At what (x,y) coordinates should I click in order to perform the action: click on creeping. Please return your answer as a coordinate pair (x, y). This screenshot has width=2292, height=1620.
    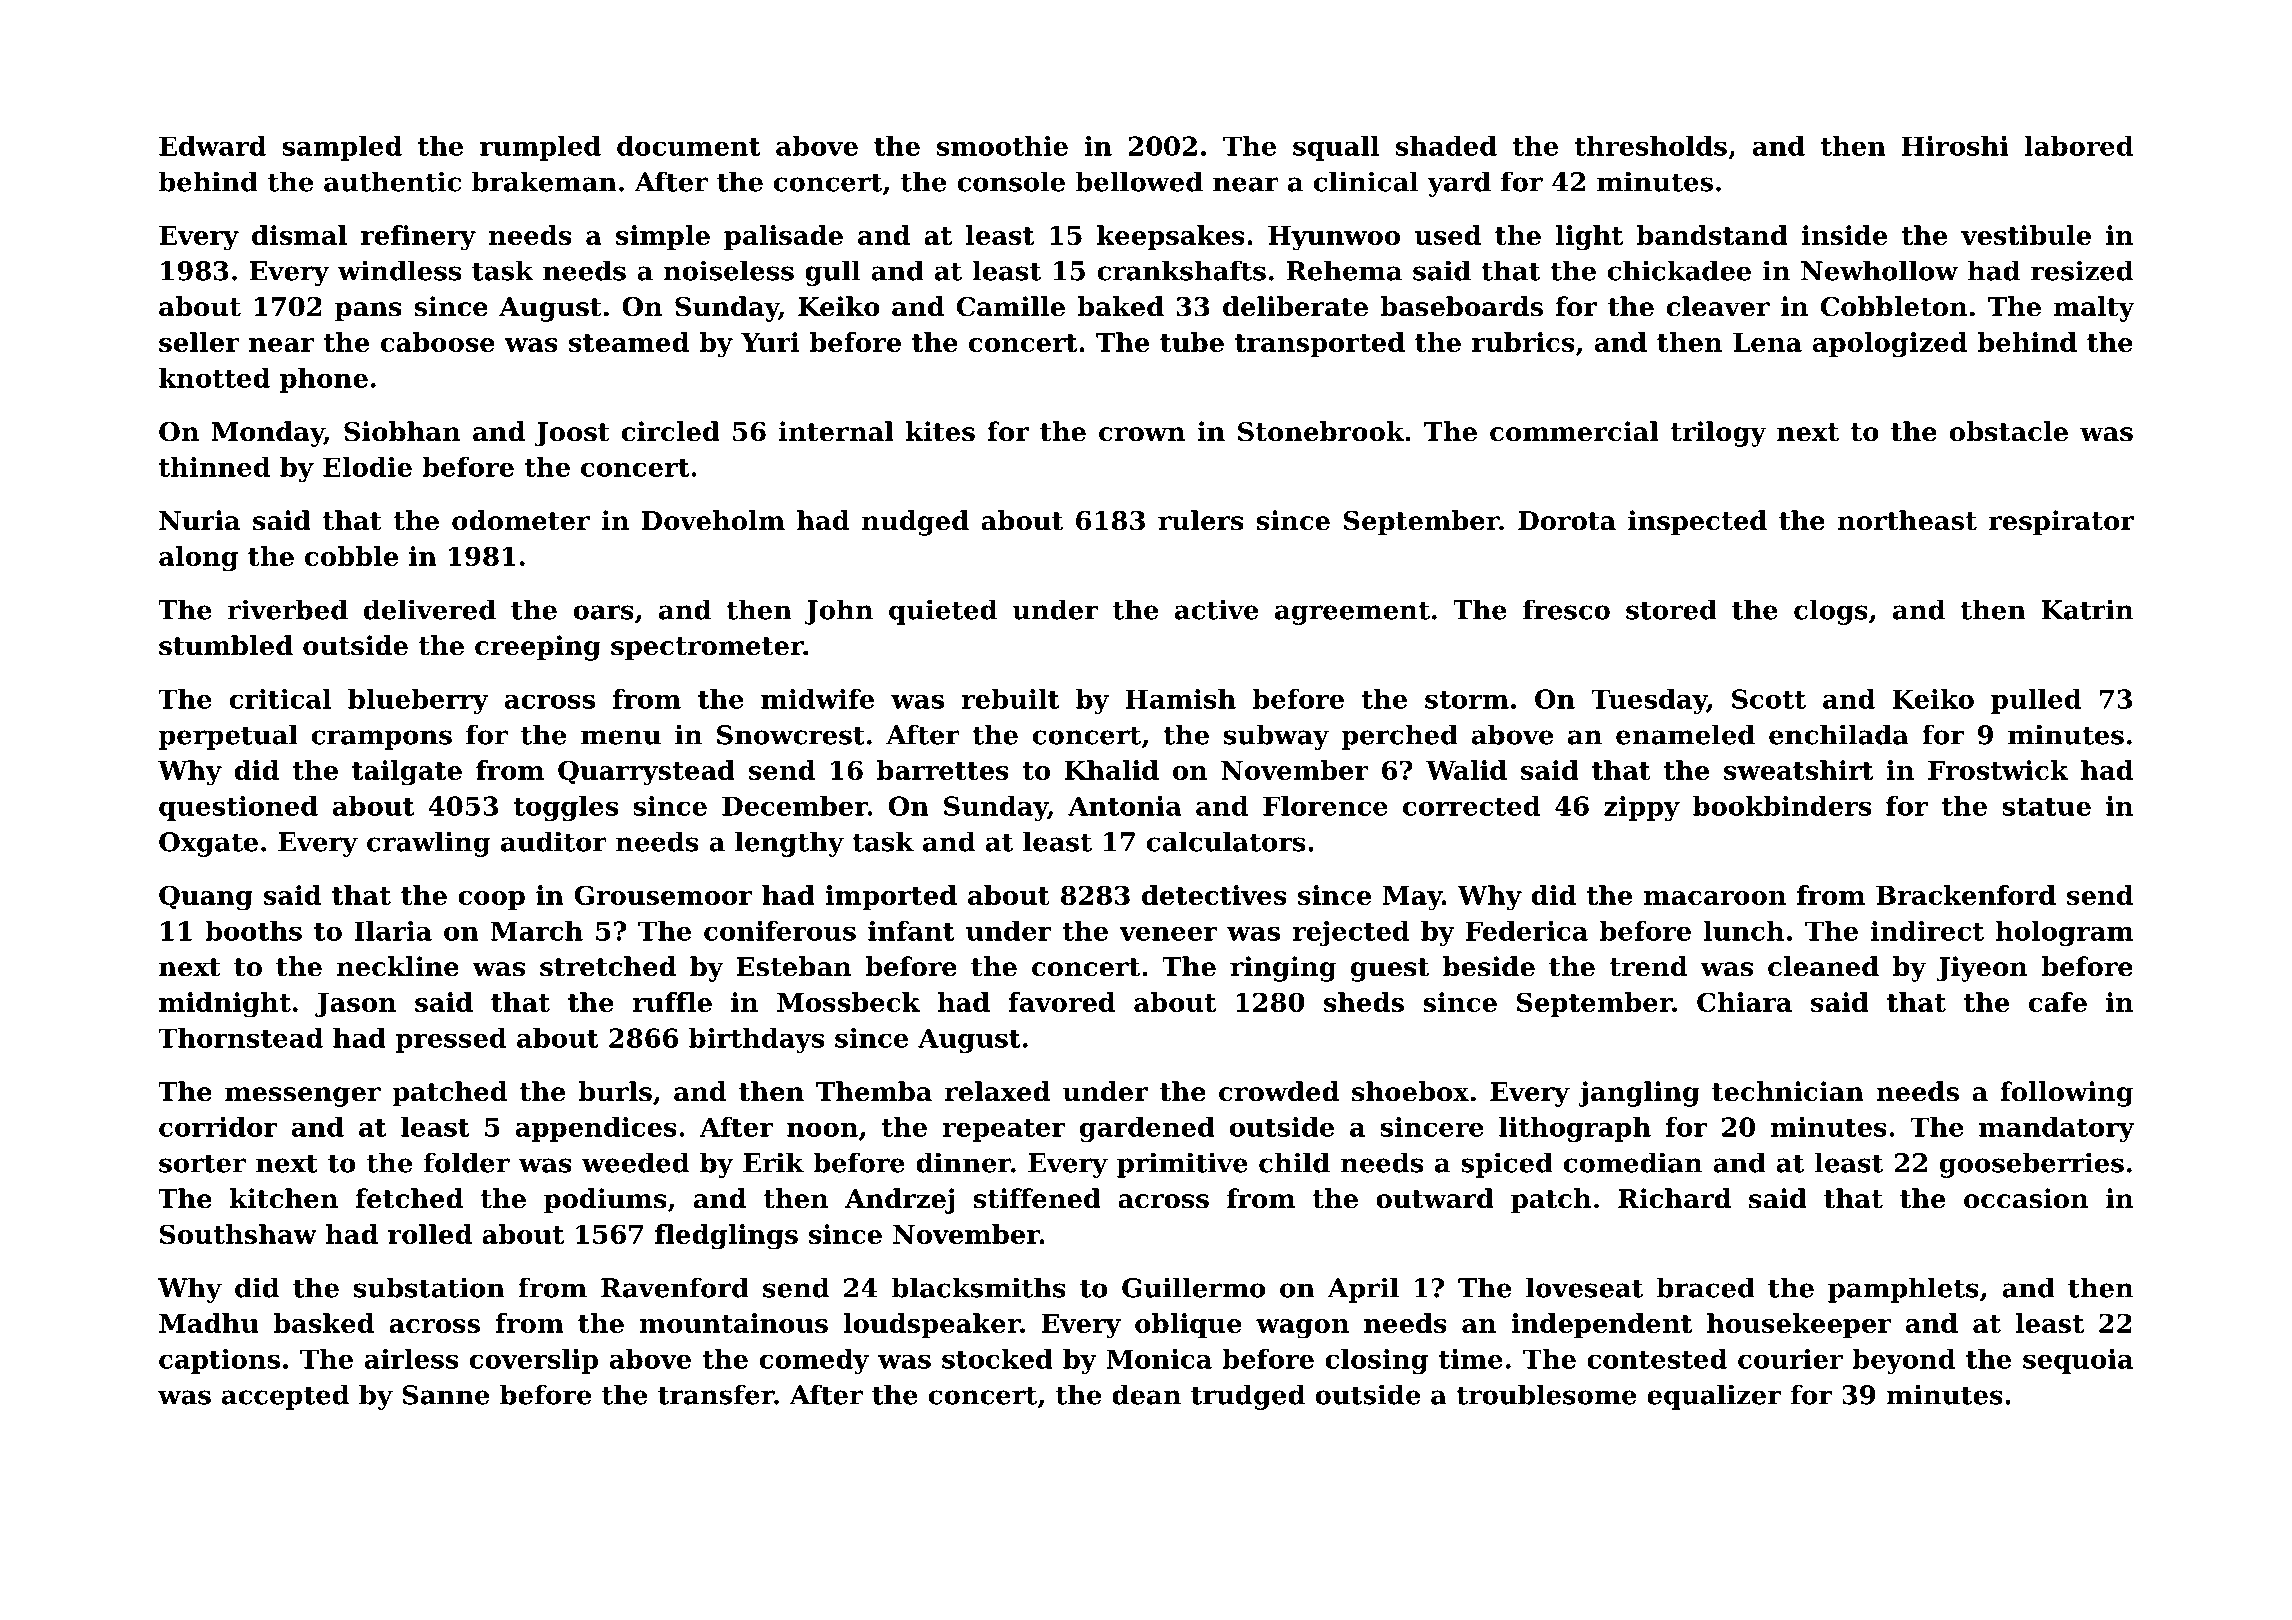
    Looking at the image, I should click on (538, 648).
